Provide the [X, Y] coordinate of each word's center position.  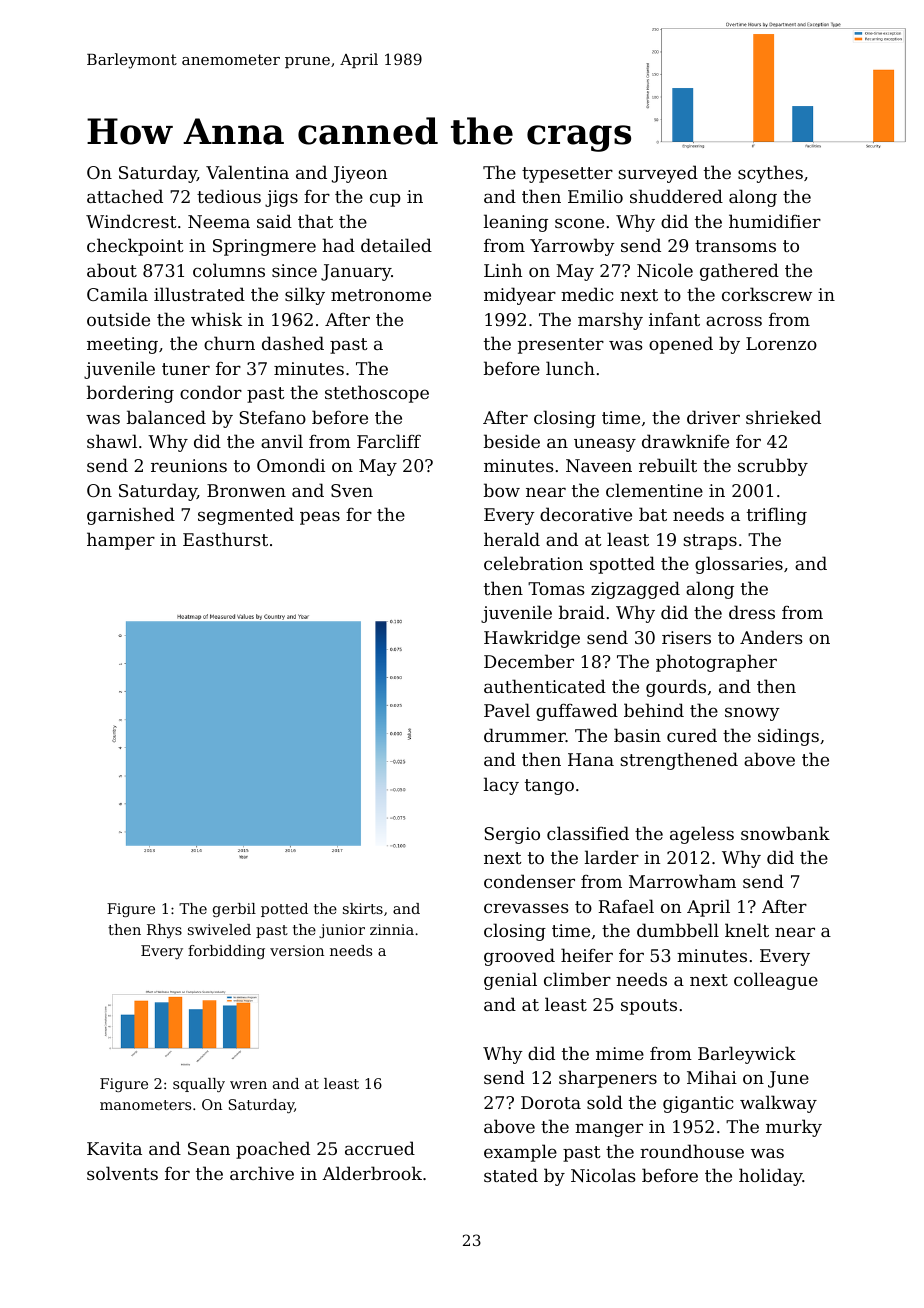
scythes [770, 174]
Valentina [247, 172]
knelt [747, 930]
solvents [122, 1173]
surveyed [658, 174]
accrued [380, 1148]
